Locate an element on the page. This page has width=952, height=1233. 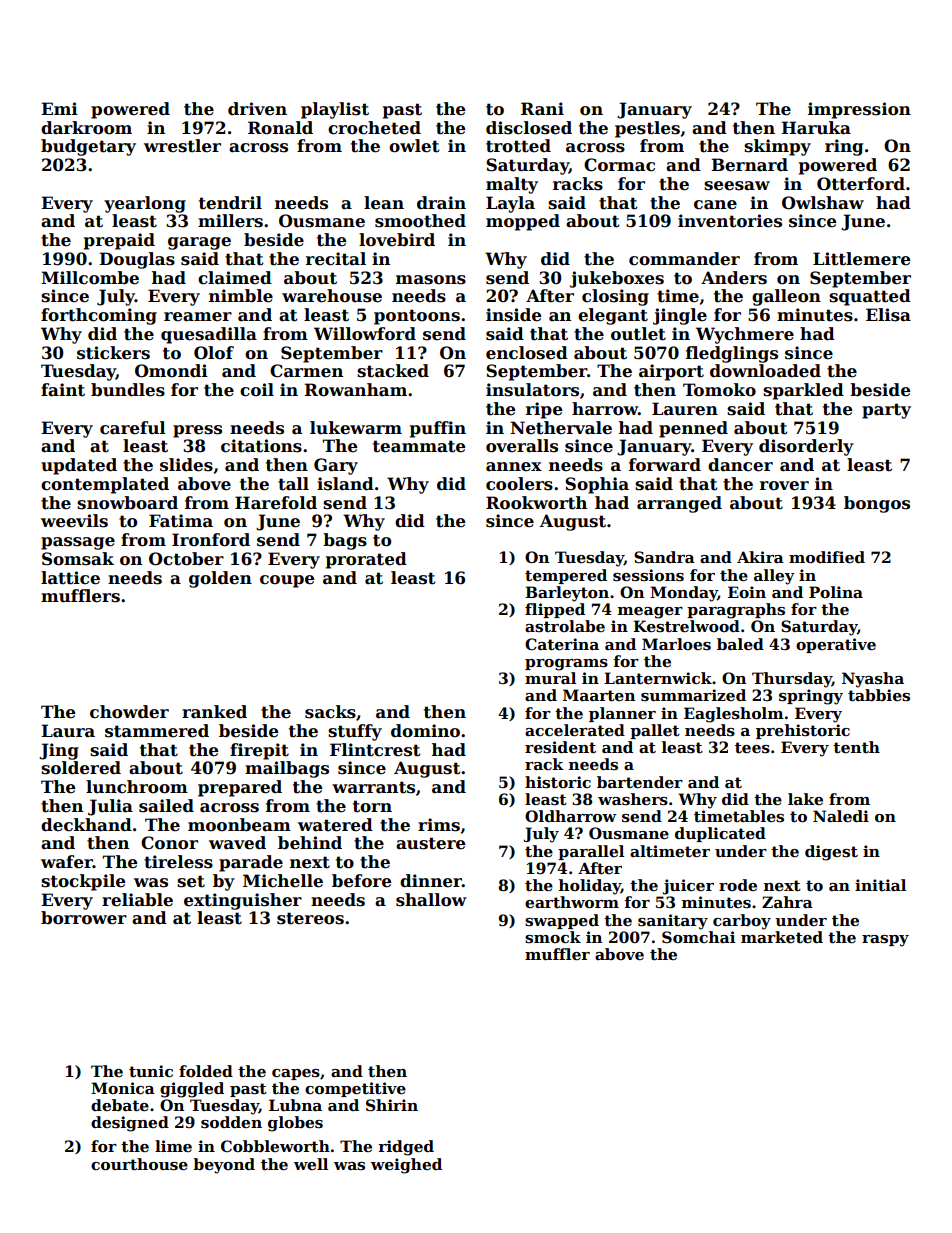
prorated is located at coordinates (366, 560).
